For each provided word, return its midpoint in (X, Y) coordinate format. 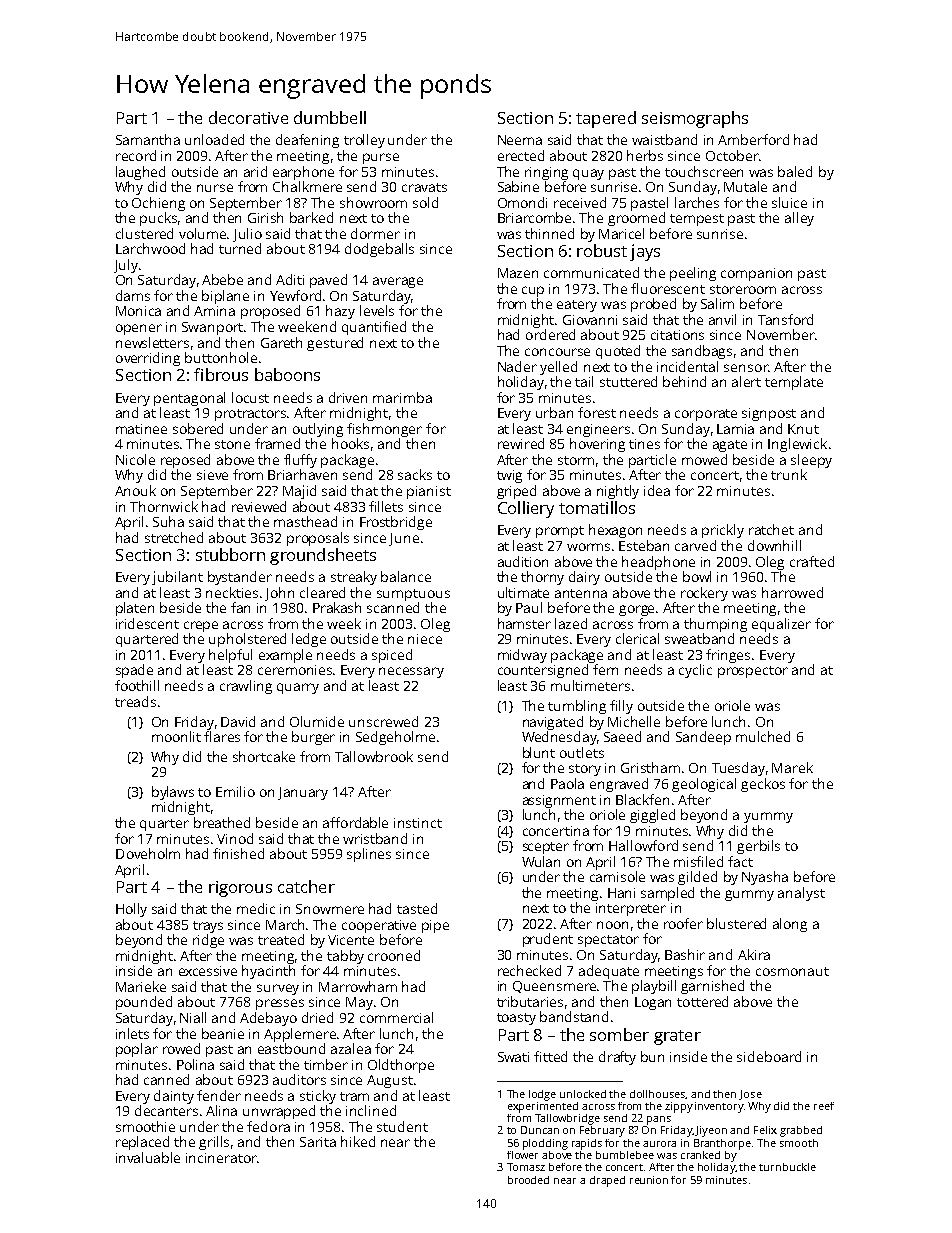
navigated (553, 723)
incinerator (221, 1158)
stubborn (230, 554)
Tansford (785, 319)
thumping (715, 625)
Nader (517, 366)
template (794, 383)
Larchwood (150, 248)
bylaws (173, 793)
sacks (415, 474)
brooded (528, 1180)
